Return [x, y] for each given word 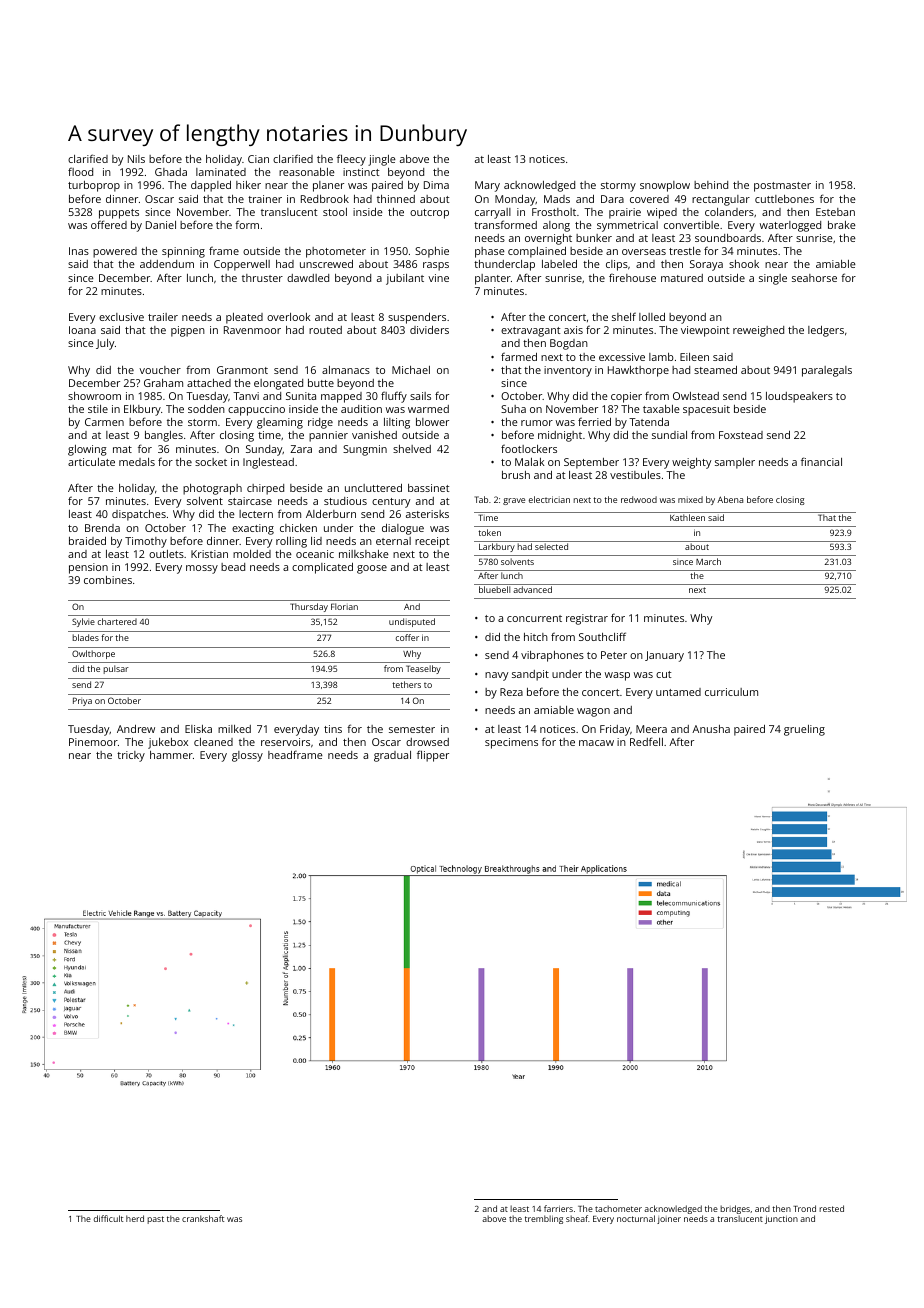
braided [87, 541]
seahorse [814, 278]
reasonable [307, 172]
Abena [730, 499]
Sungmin [365, 450]
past [155, 1220]
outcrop [429, 214]
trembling [544, 1219]
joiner [669, 1220]
